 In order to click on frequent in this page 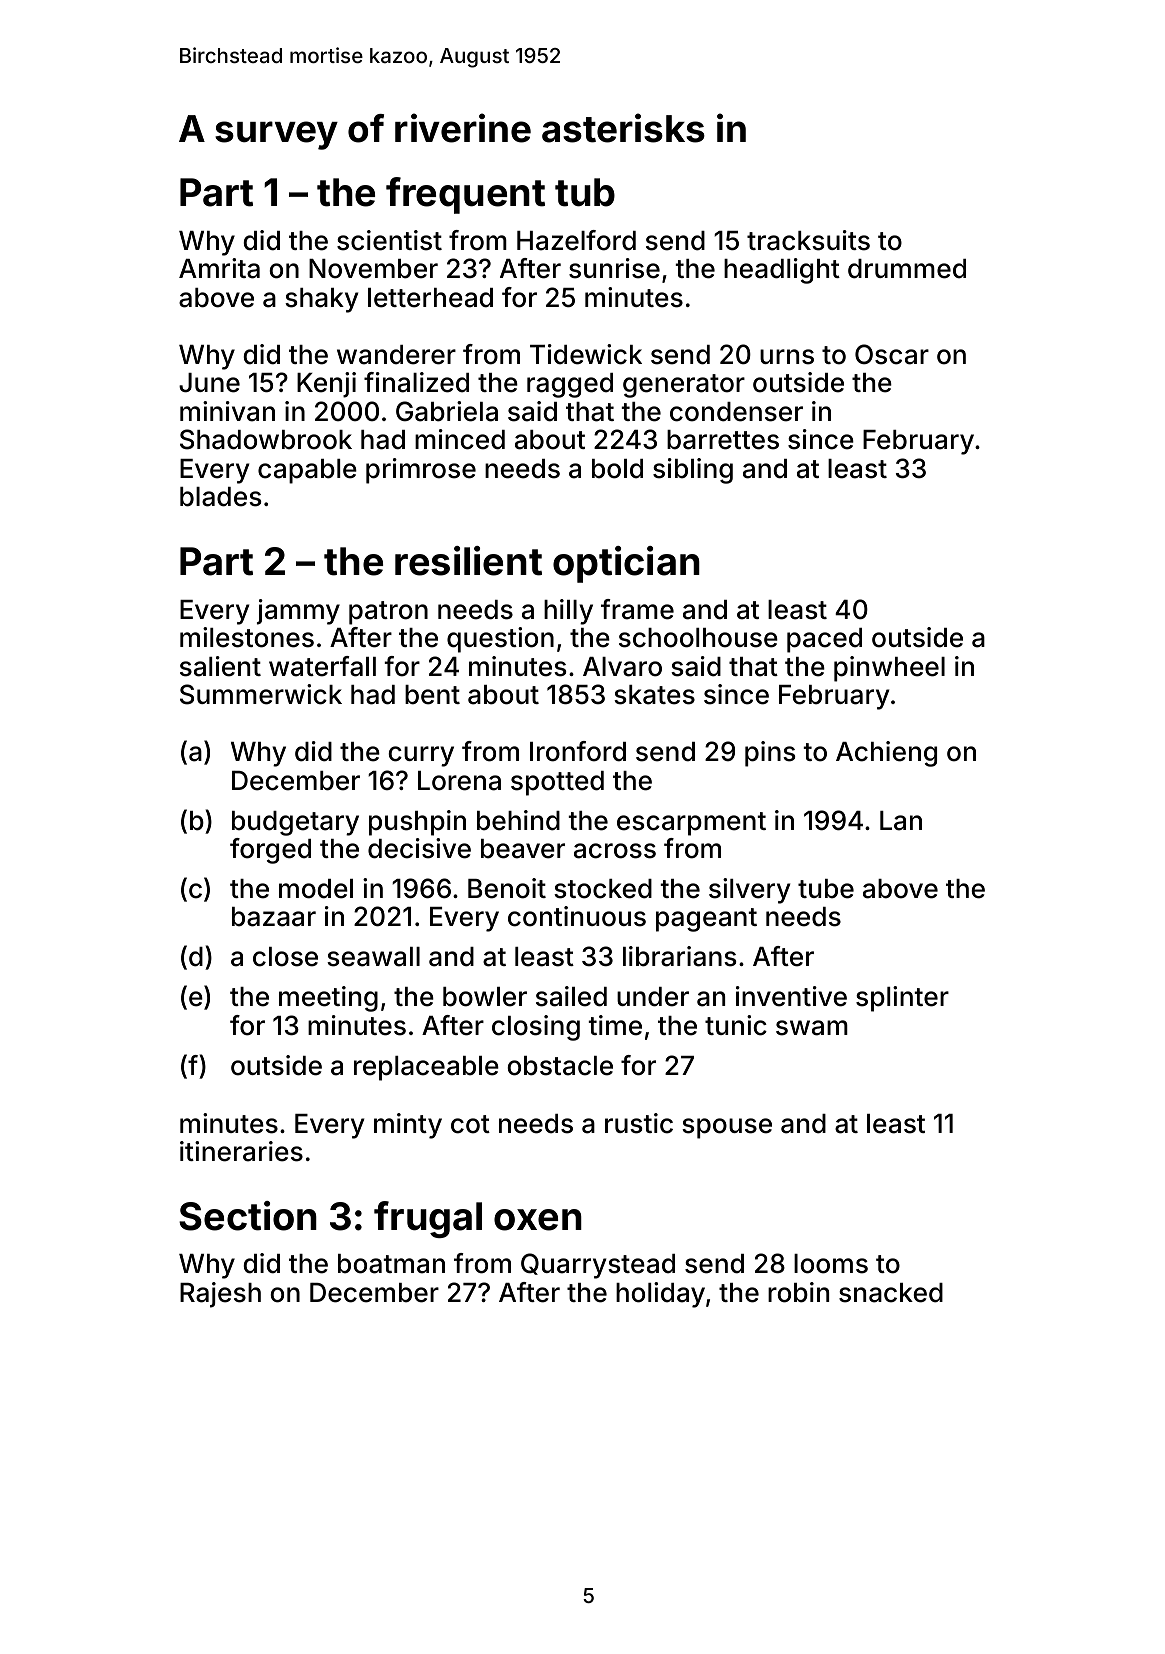, I will do `click(465, 195)`.
